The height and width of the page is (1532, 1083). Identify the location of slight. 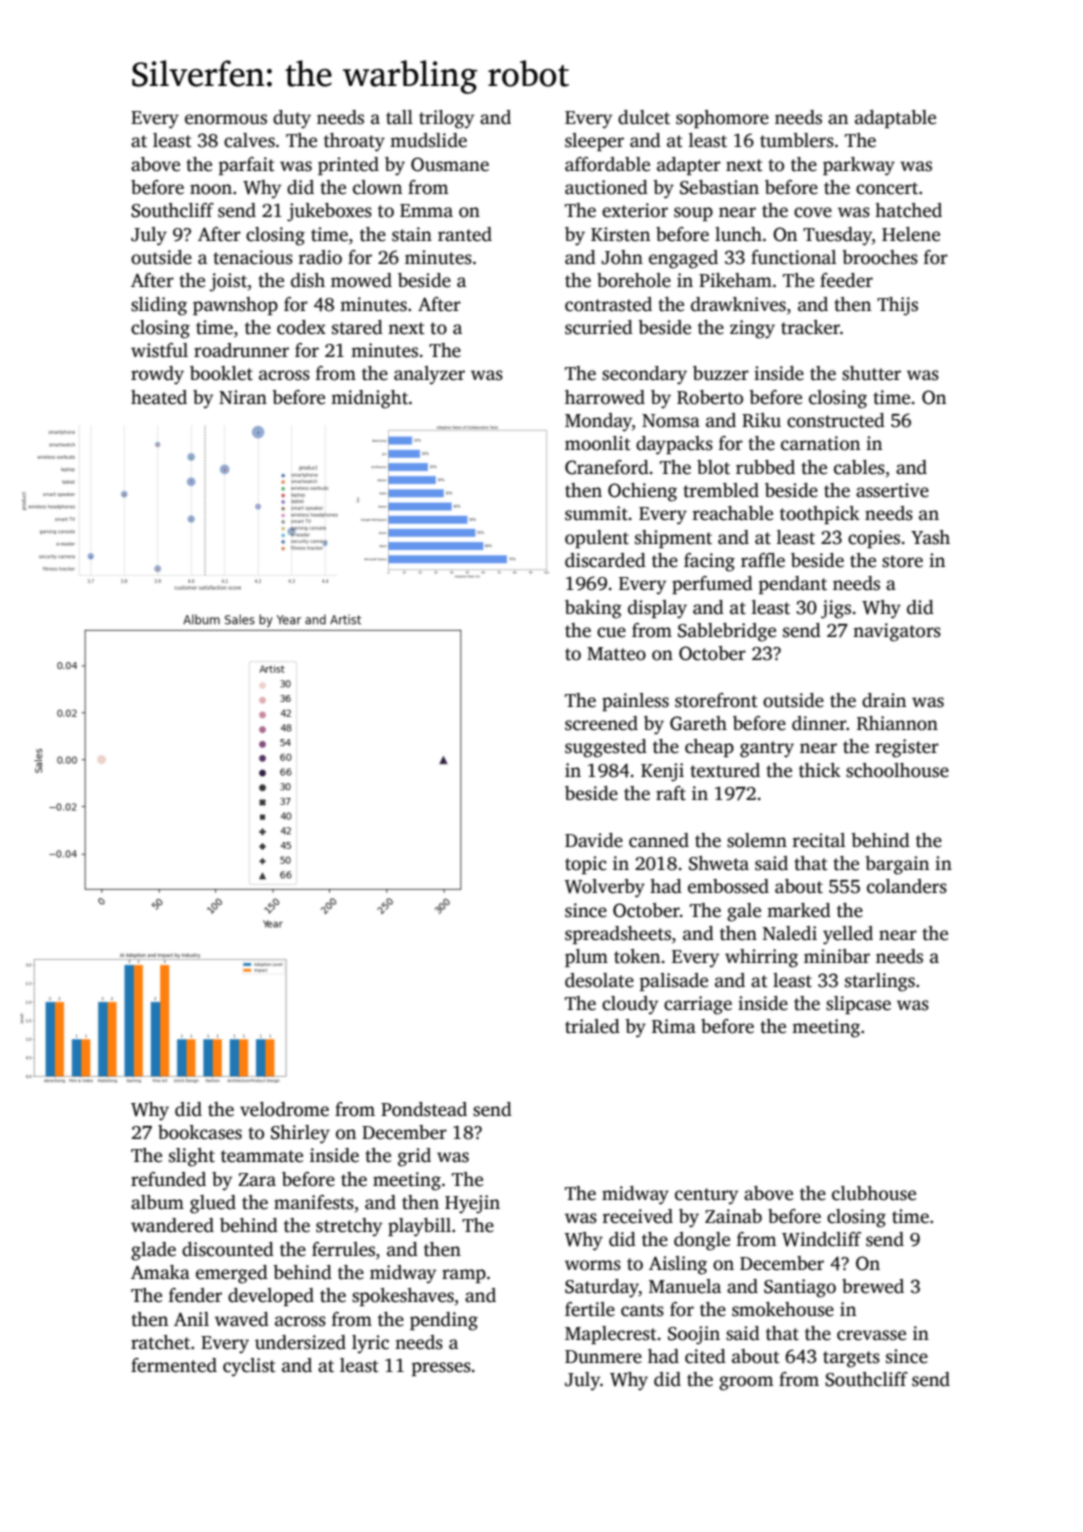
(192, 1157).
